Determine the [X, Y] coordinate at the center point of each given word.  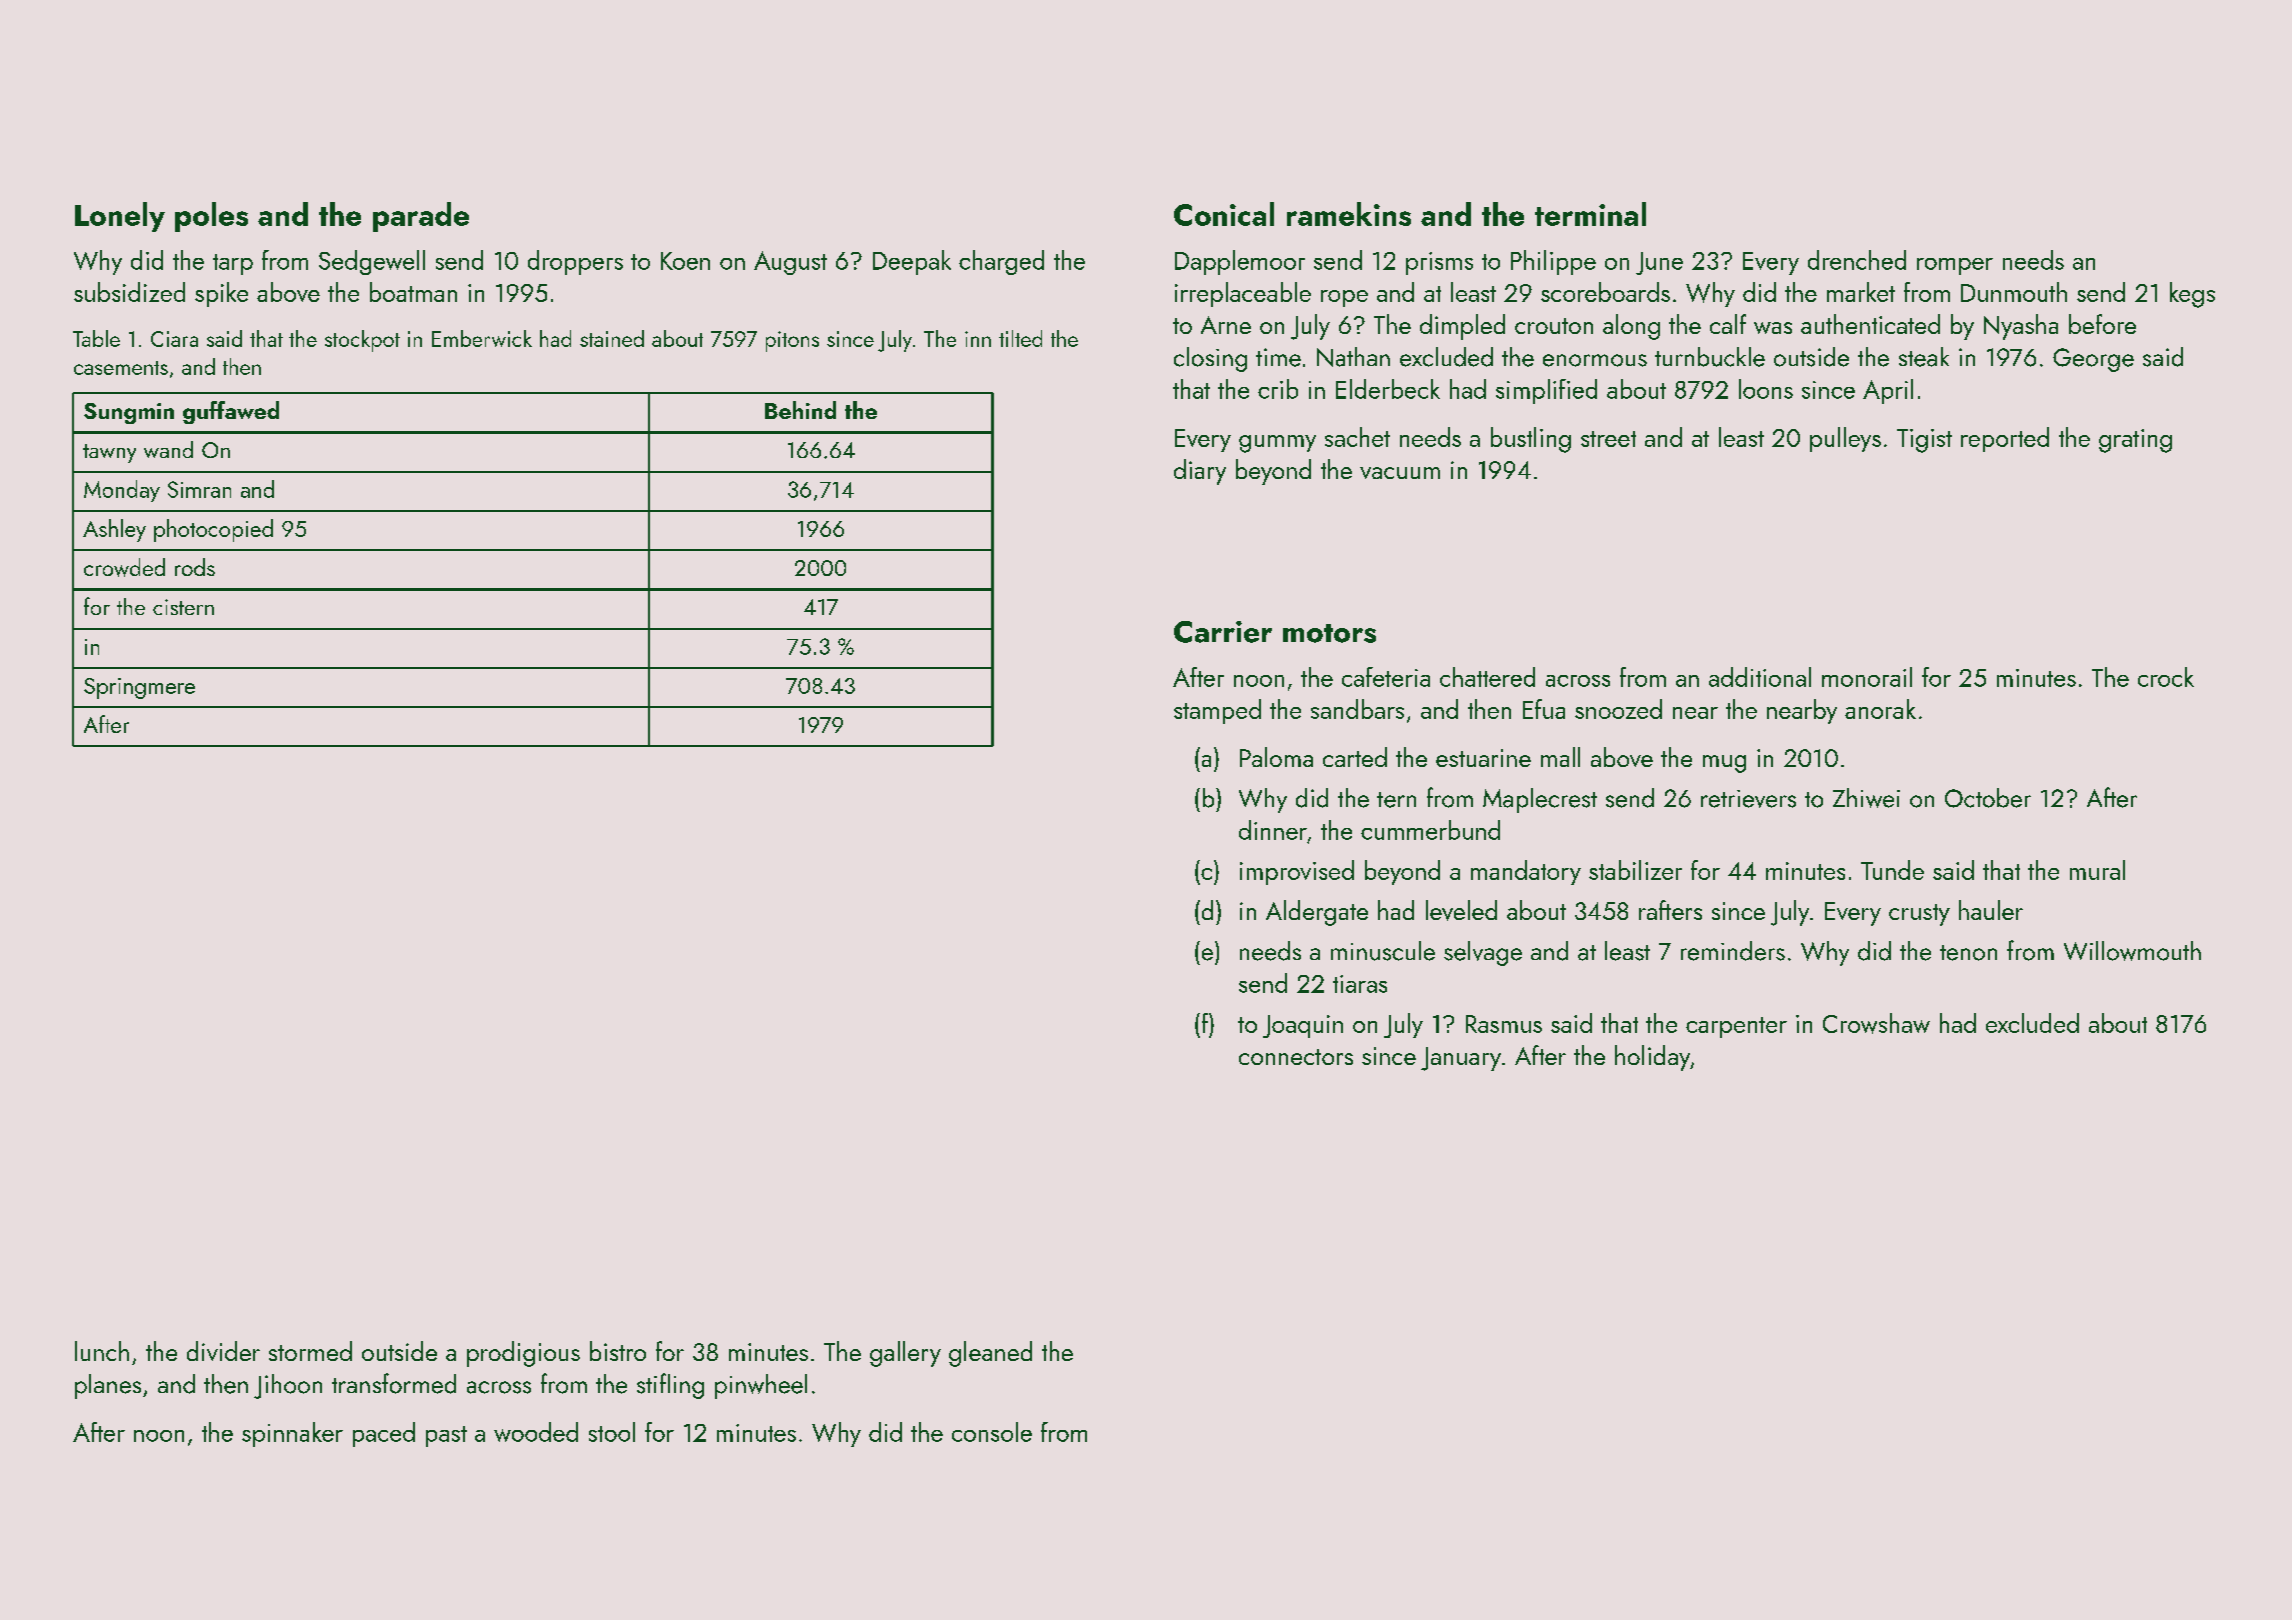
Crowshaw [1876, 1023]
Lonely [120, 217]
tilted [1020, 338]
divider [223, 1351]
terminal [1590, 214]
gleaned [990, 1354]
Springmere [139, 688]
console [992, 1432]
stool [612, 1432]
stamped [1217, 711]
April [1888, 391]
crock [2166, 677]
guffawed [231, 412]
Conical [1224, 214]
